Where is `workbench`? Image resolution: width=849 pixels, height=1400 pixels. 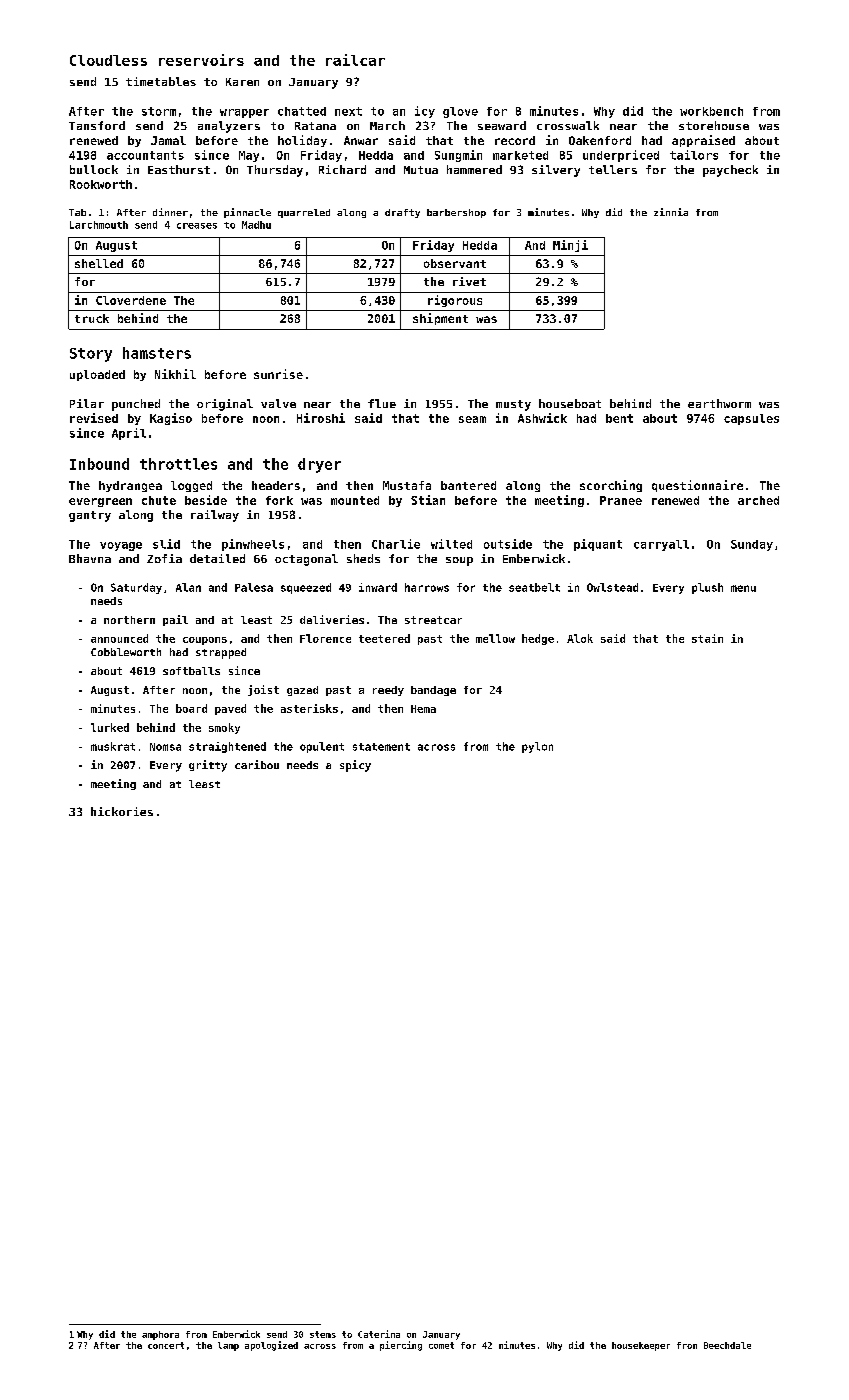
workbench is located at coordinates (711, 111).
